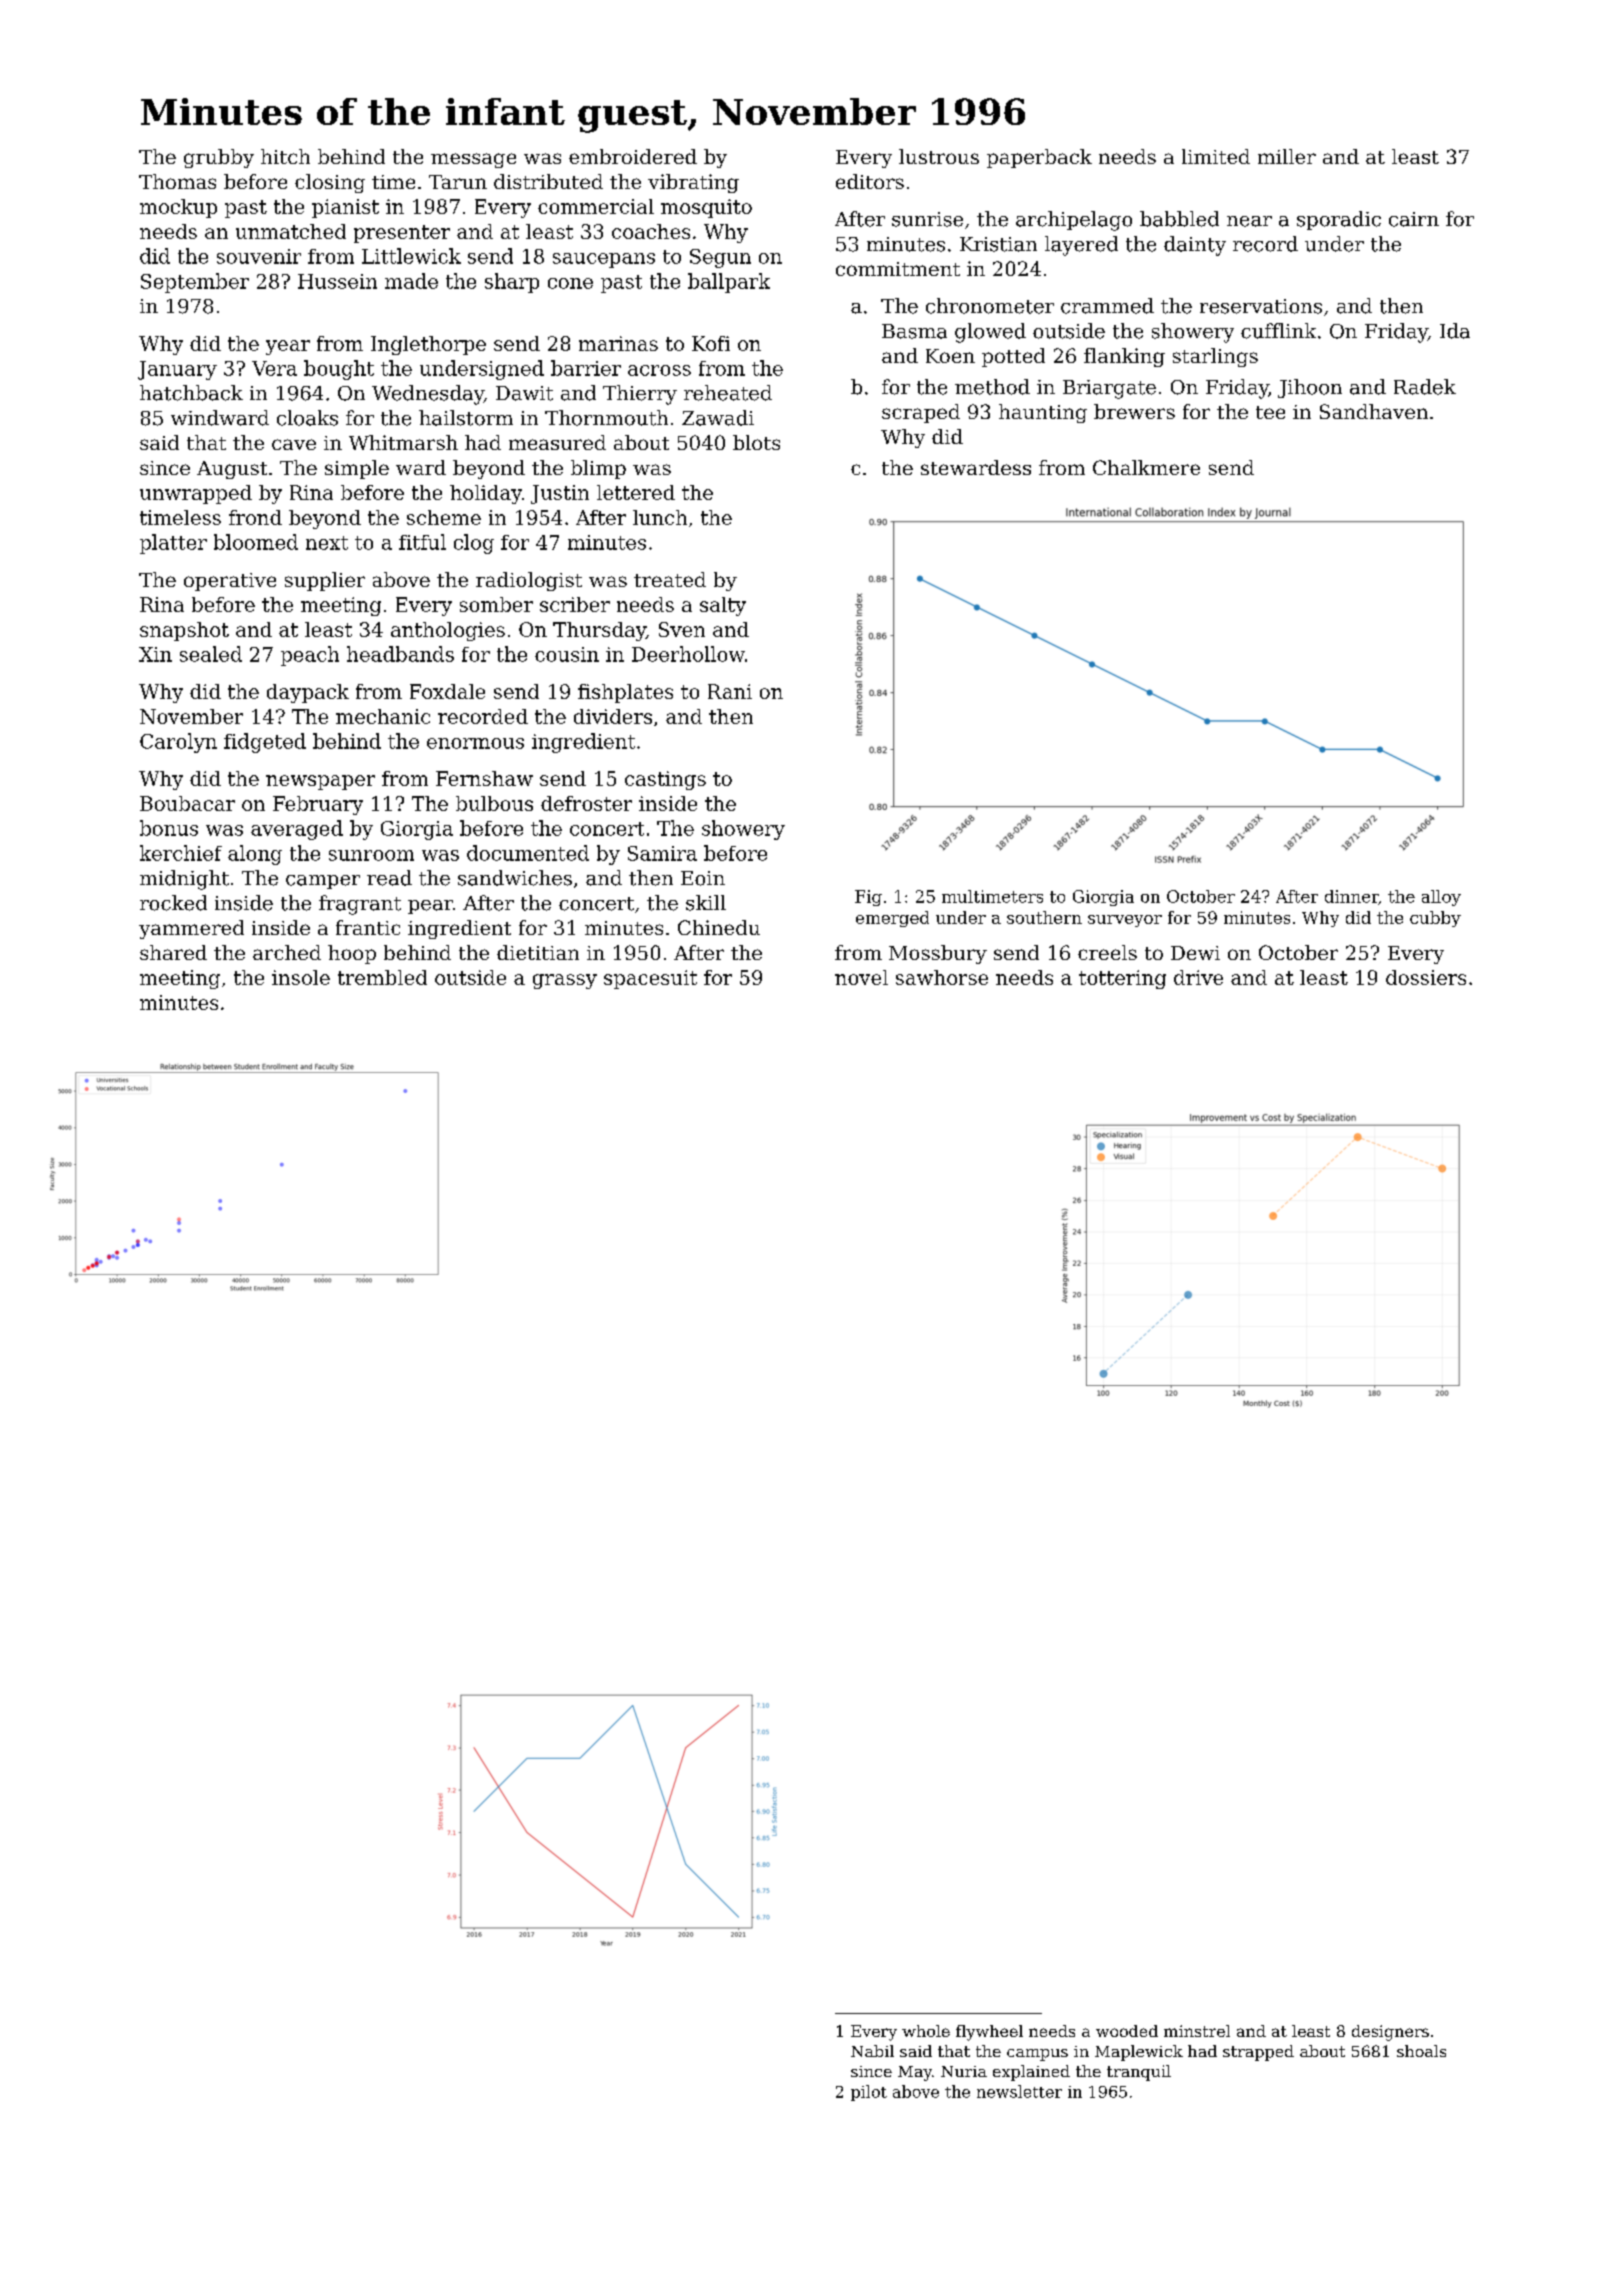  What do you see at coordinates (898, 269) in the screenshot?
I see `commitment` at bounding box center [898, 269].
